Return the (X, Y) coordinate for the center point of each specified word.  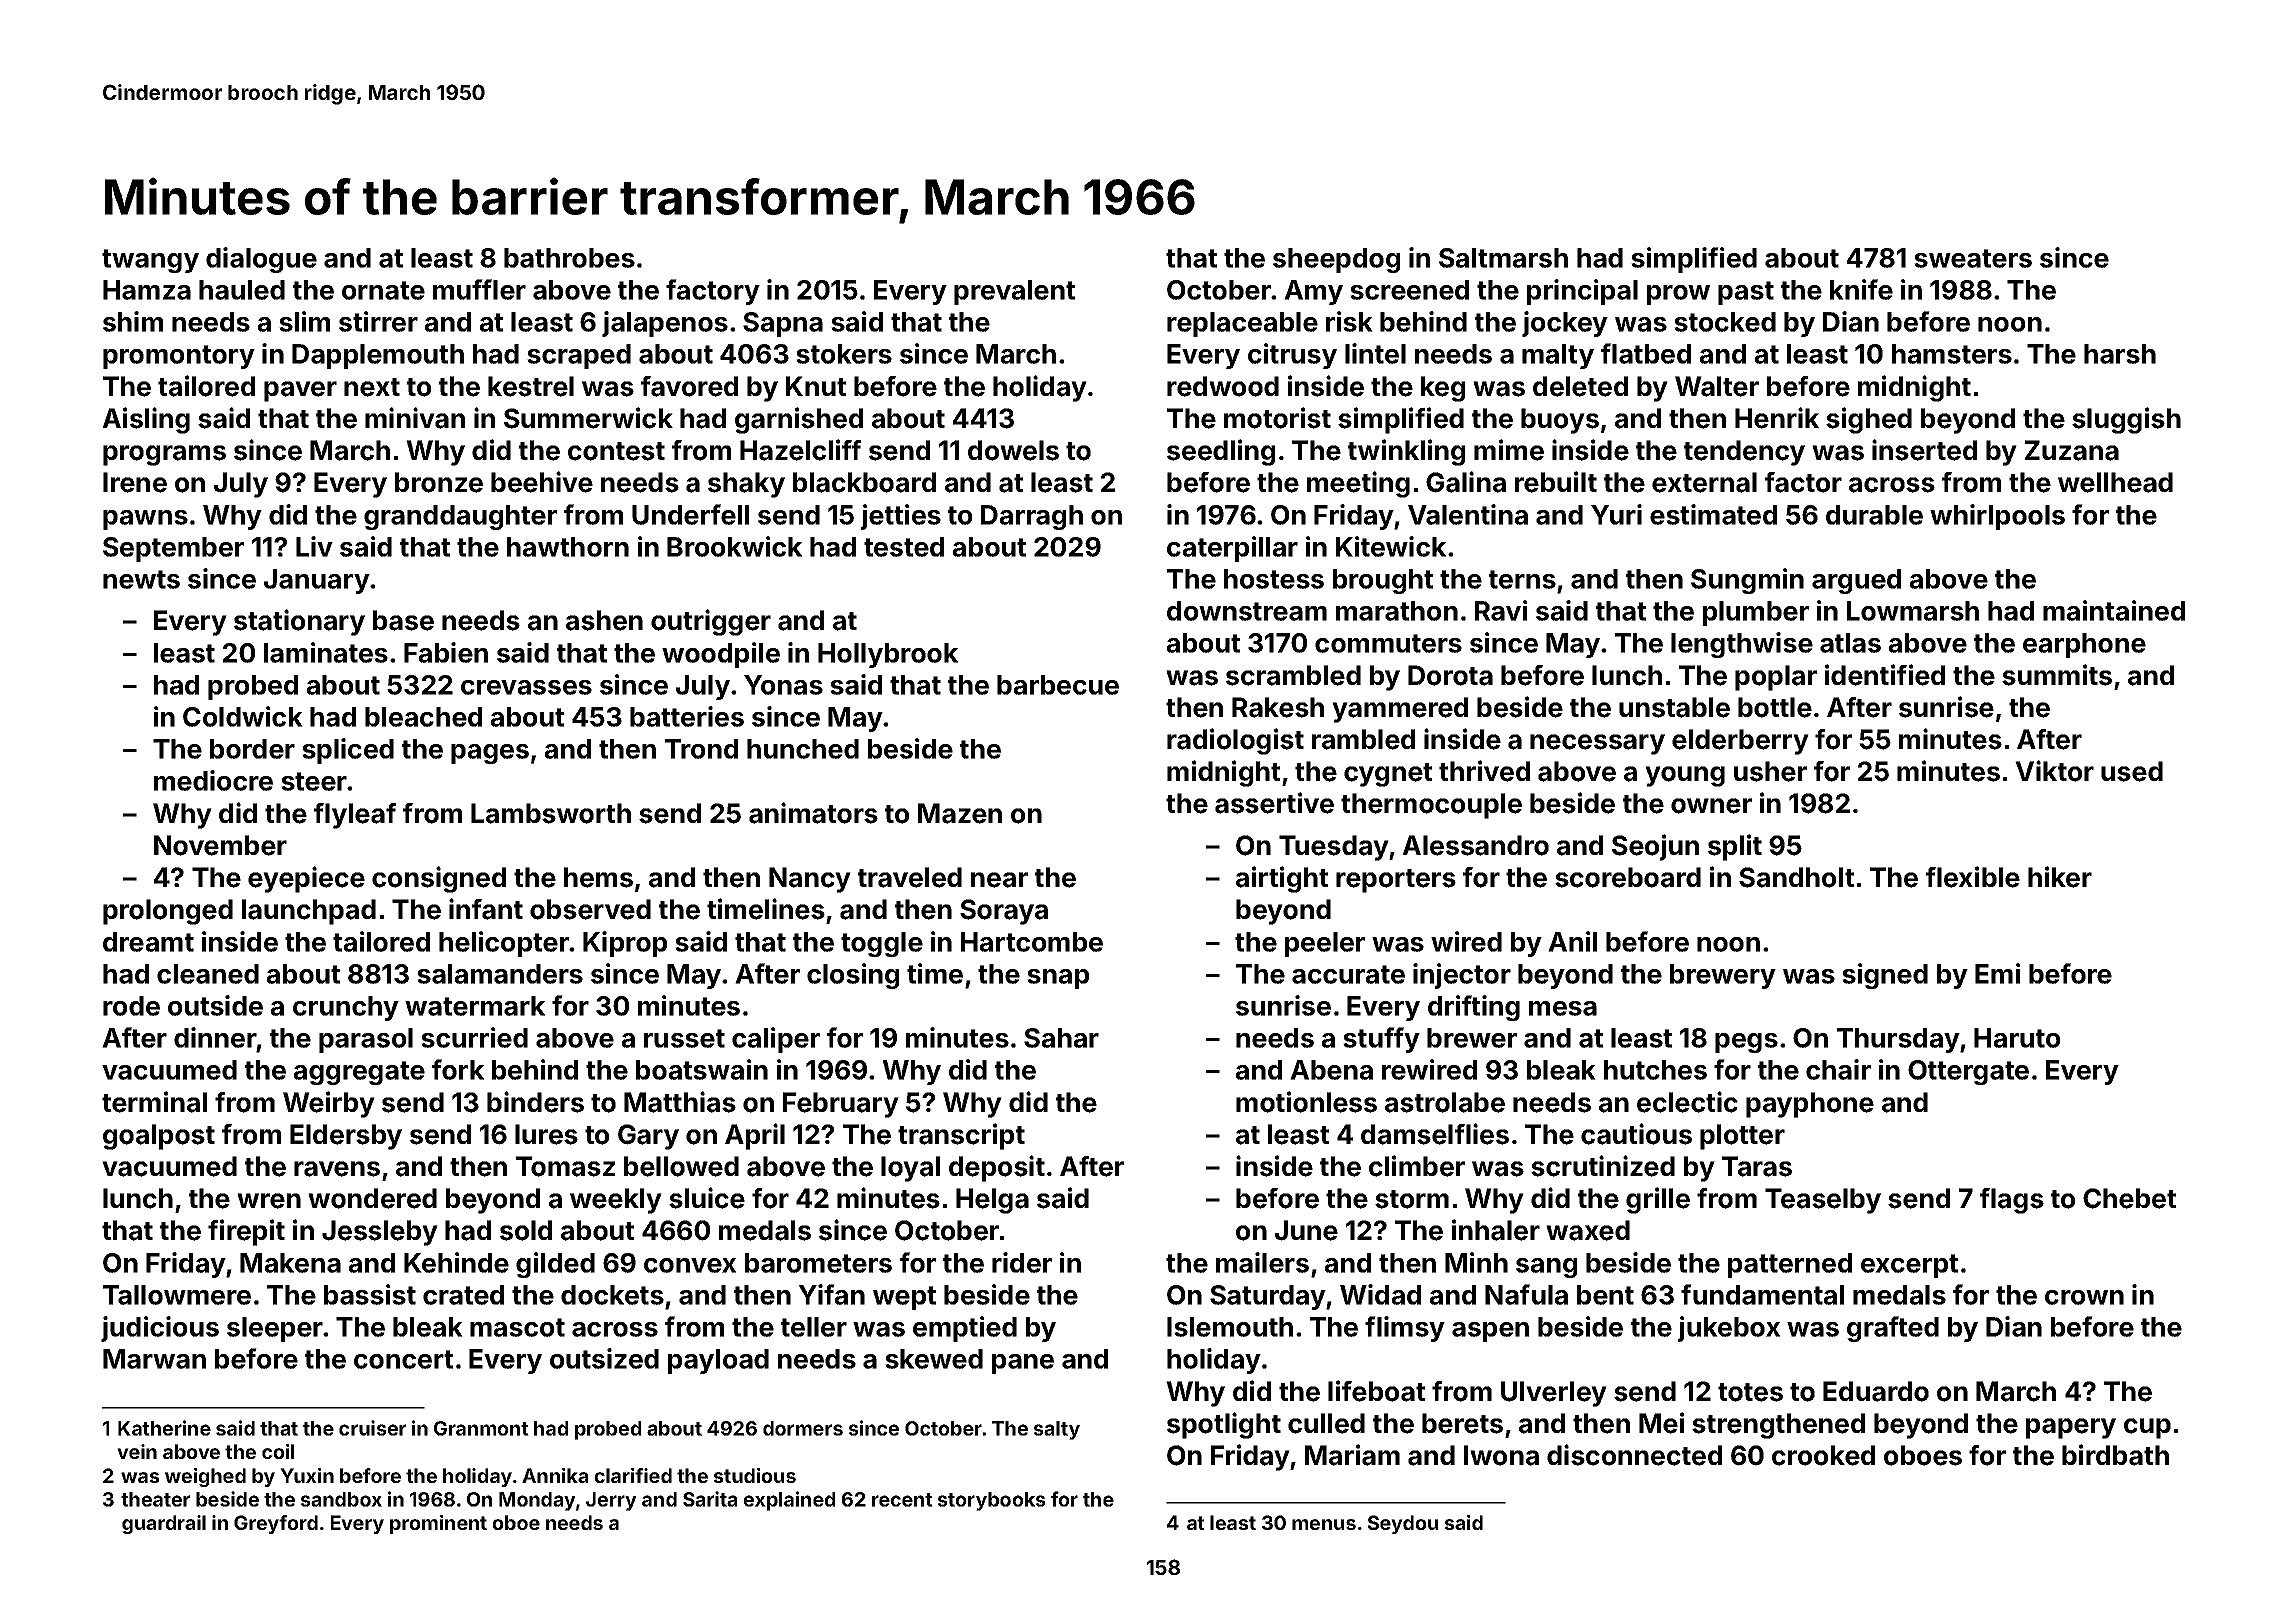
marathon (1397, 611)
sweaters (1973, 258)
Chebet (2129, 1198)
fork (458, 1069)
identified (1885, 675)
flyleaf (355, 816)
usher (1770, 771)
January (317, 581)
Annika (555, 1475)
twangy (150, 261)
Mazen (960, 813)
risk (1349, 321)
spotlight (1224, 1425)
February (841, 1105)
